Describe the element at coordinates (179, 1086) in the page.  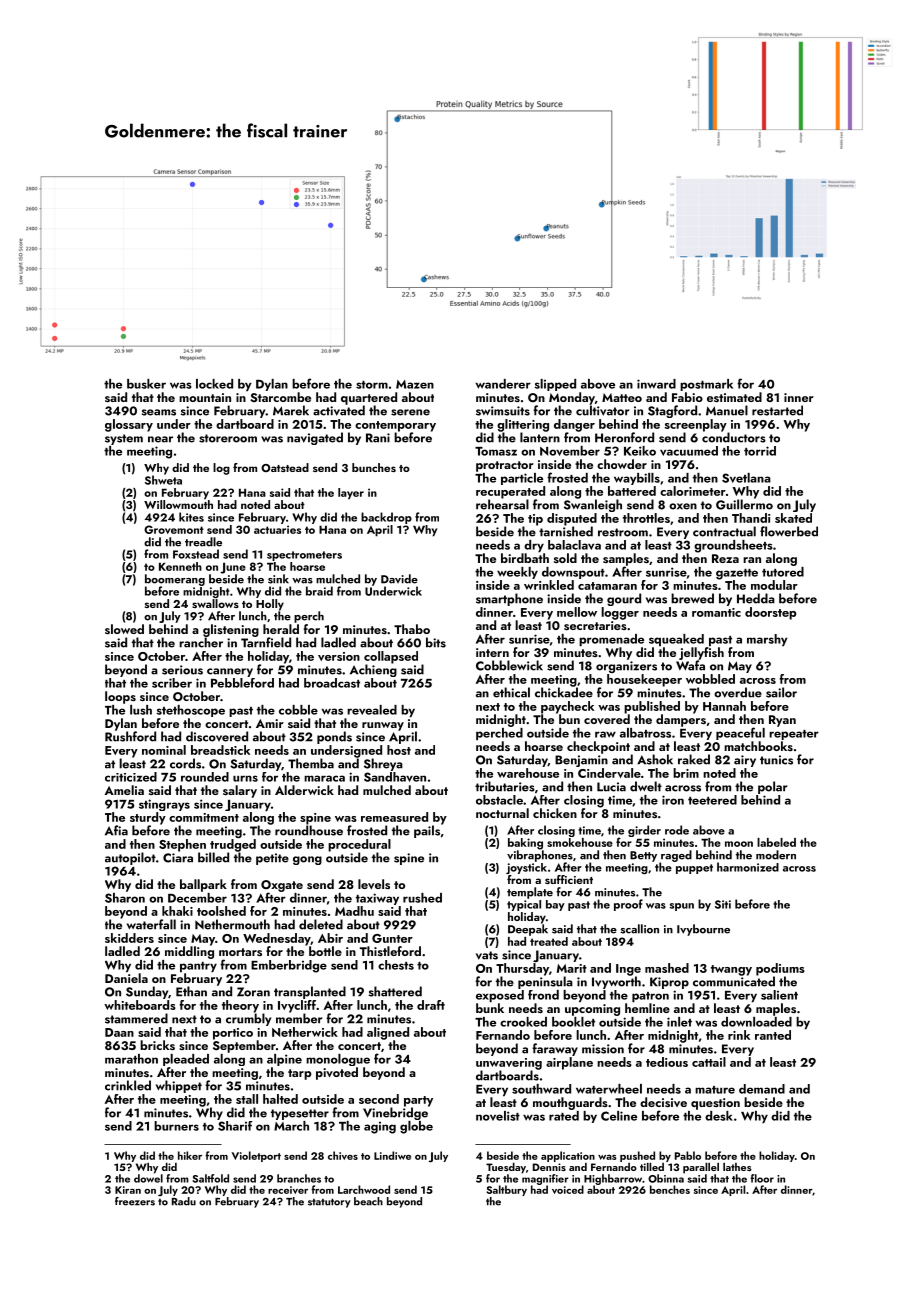
I see `whippet` at that location.
